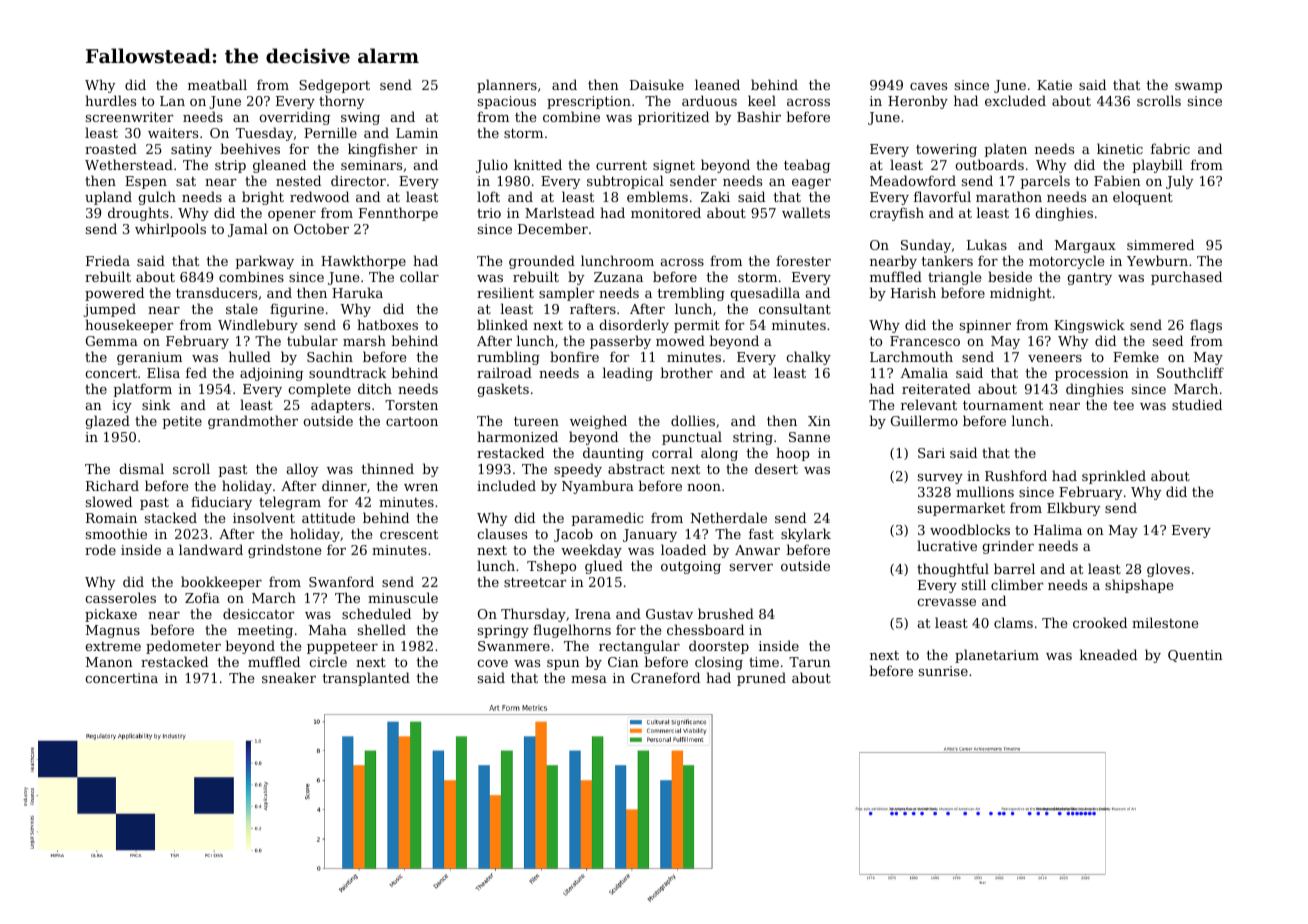  What do you see at coordinates (625, 182) in the screenshot?
I see `subtropical` at bounding box center [625, 182].
